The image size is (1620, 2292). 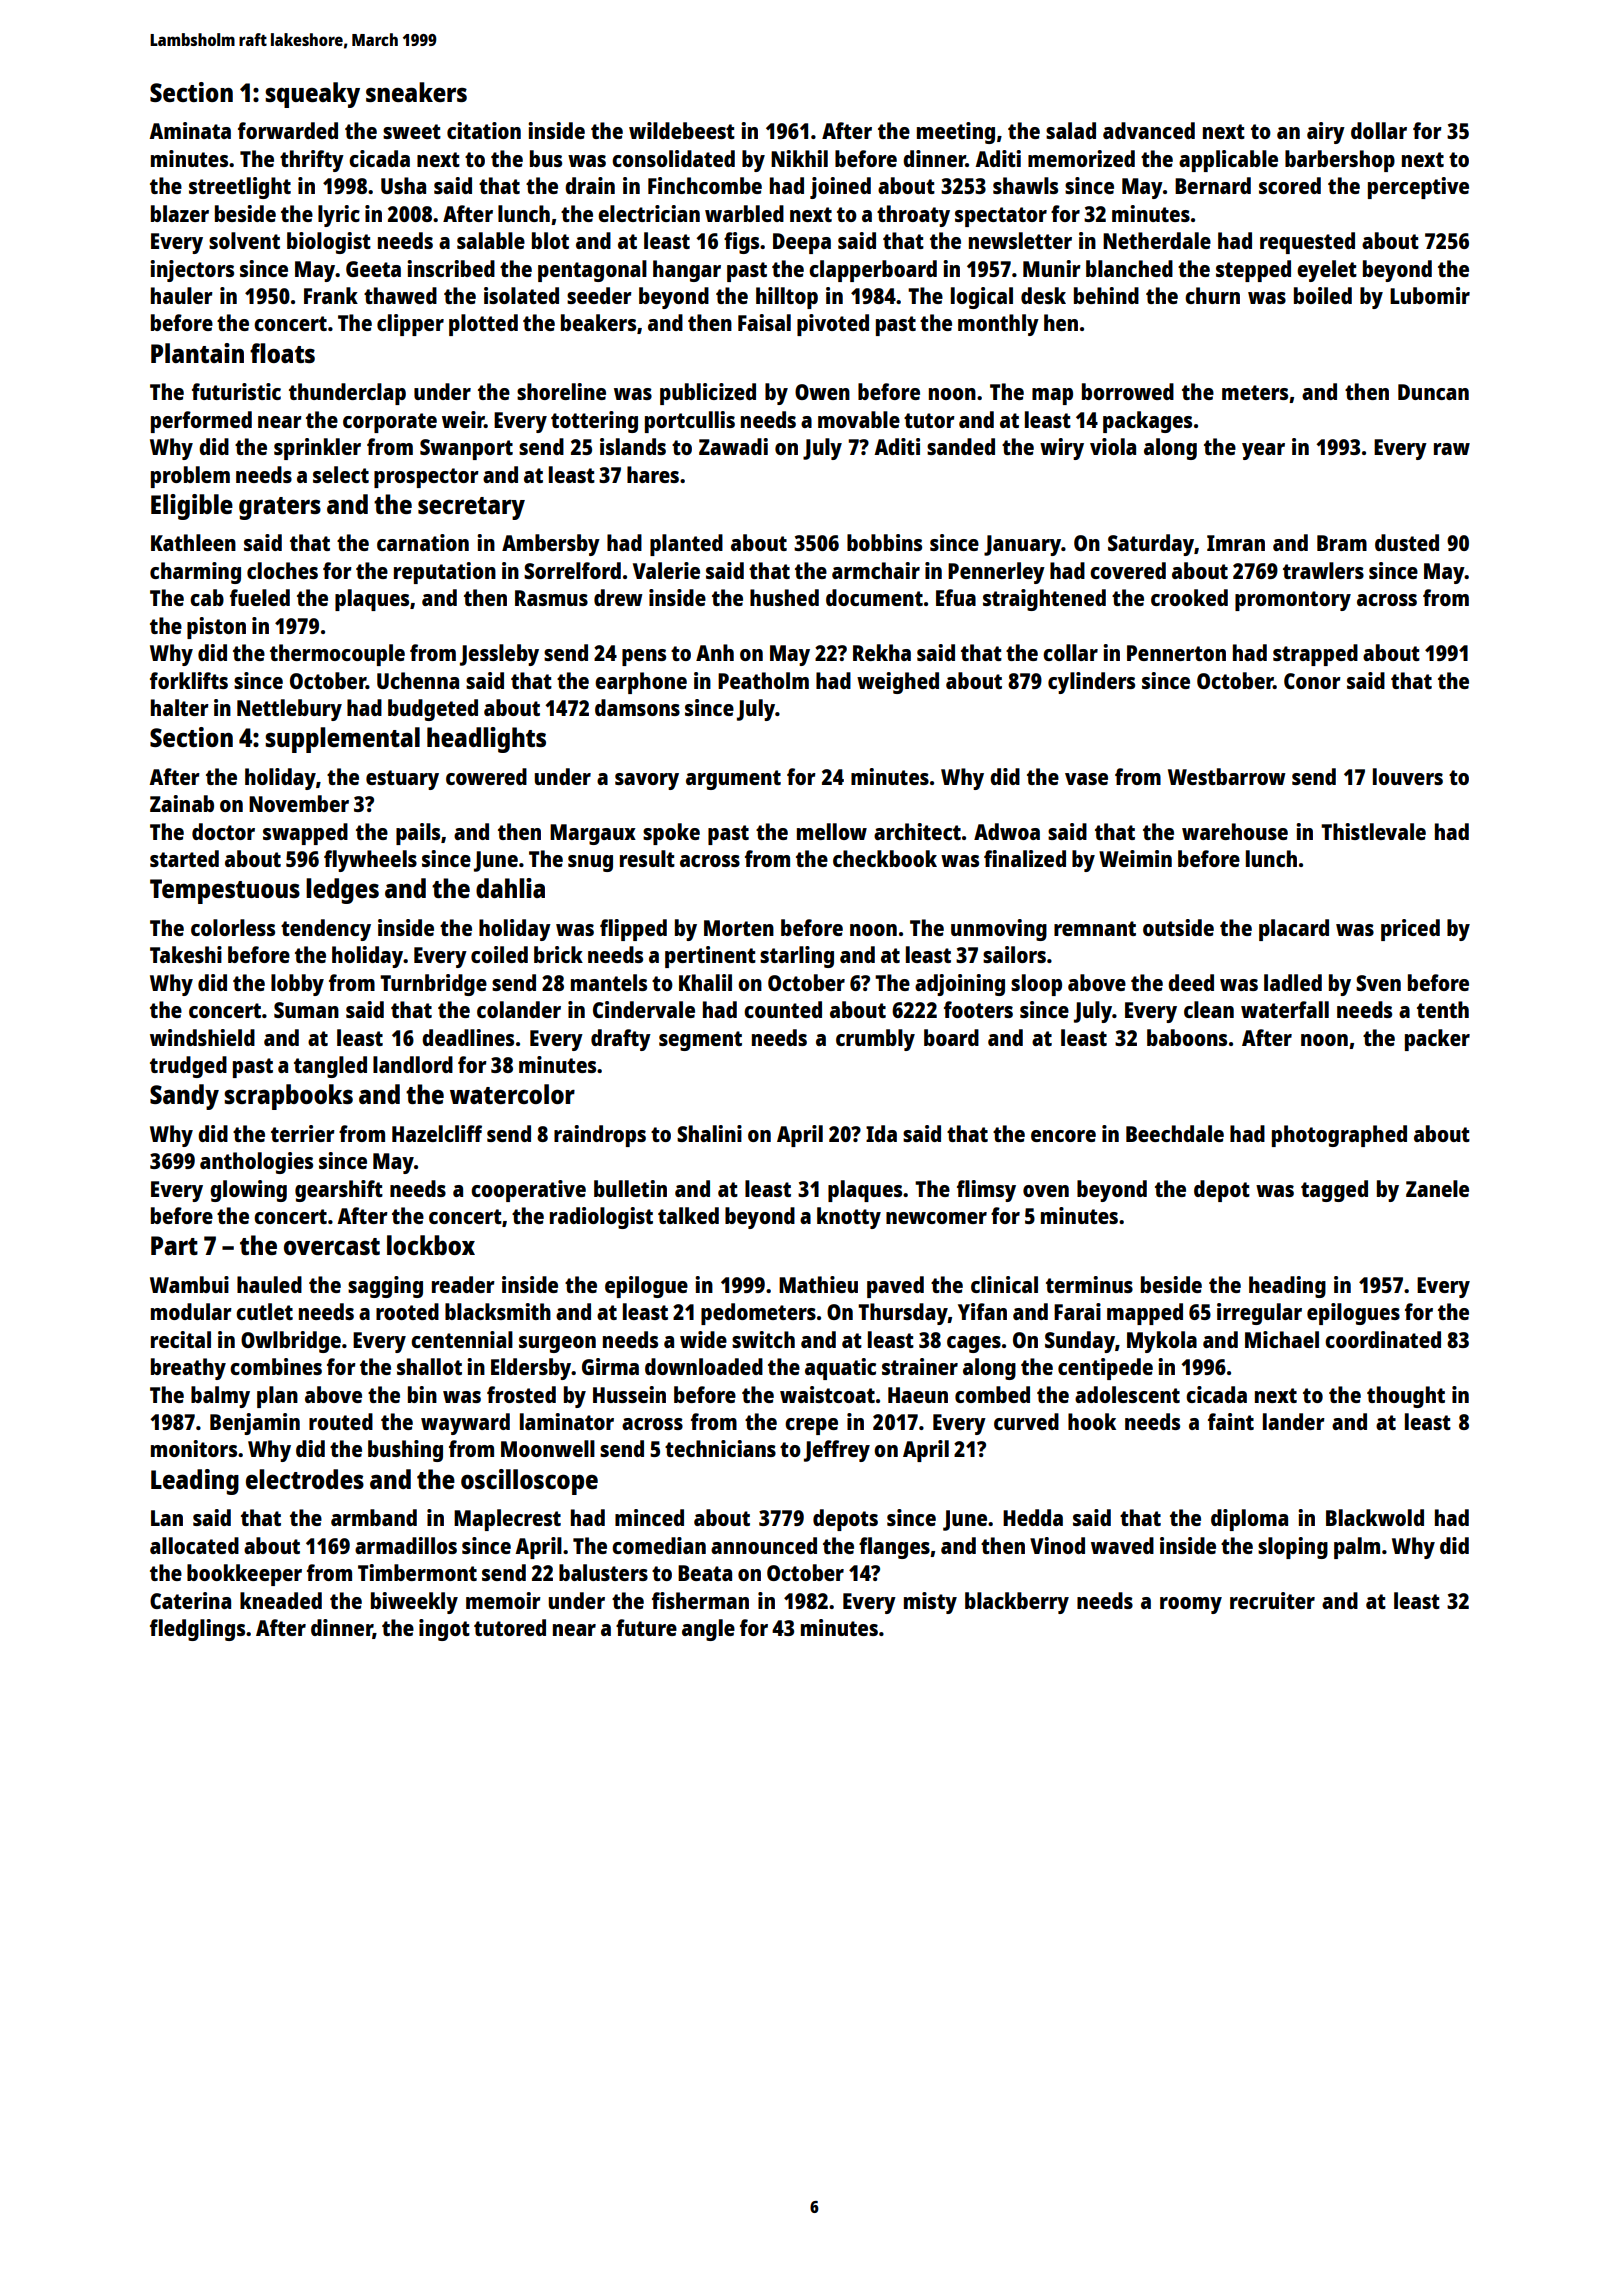 I want to click on encore, so click(x=1063, y=1136).
